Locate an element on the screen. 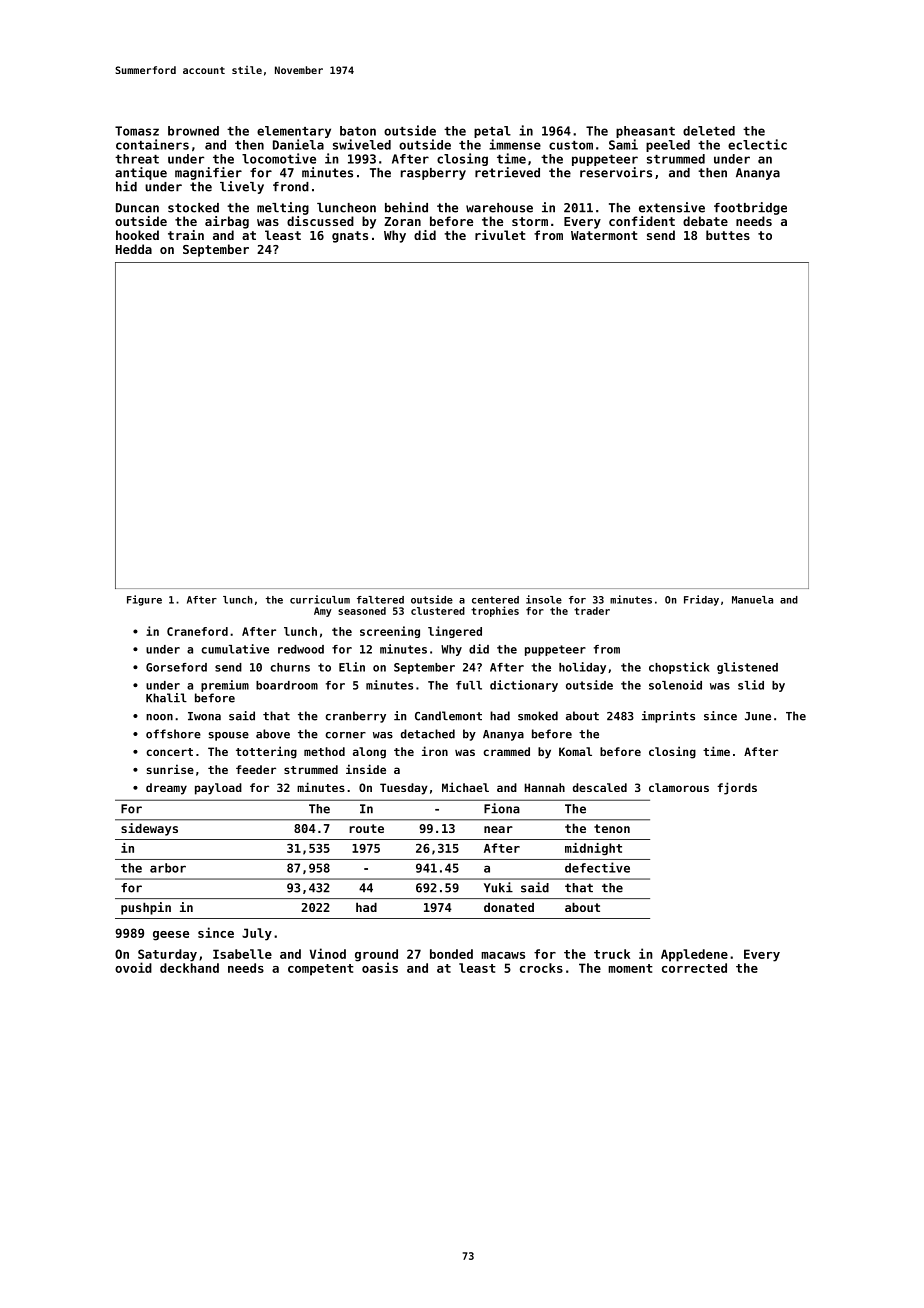 This screenshot has width=924, height=1308. fjords is located at coordinates (737, 788).
